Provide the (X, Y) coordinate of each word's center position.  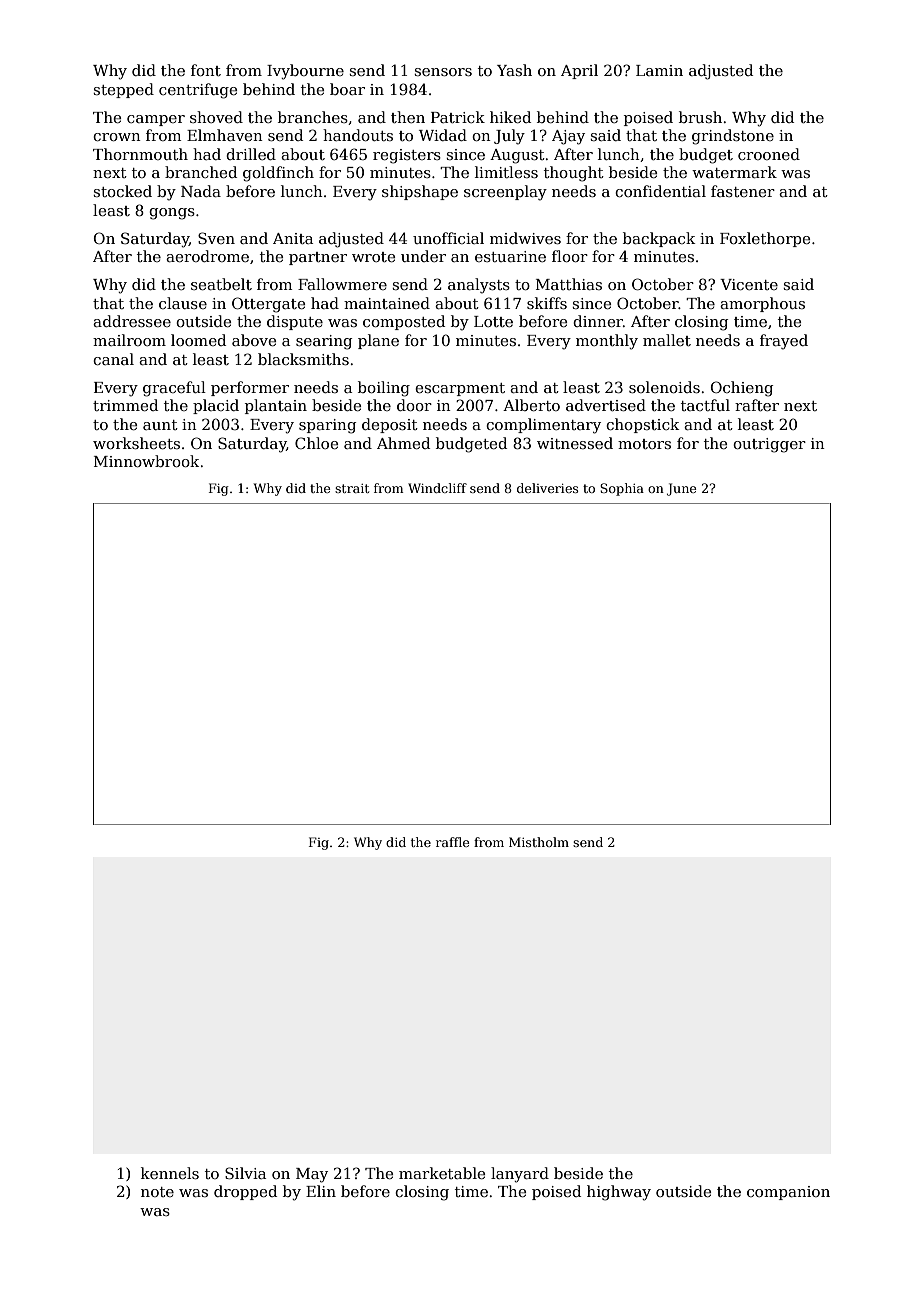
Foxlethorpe (765, 239)
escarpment (460, 389)
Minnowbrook (146, 461)
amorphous (762, 304)
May (312, 1175)
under (423, 256)
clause (183, 303)
